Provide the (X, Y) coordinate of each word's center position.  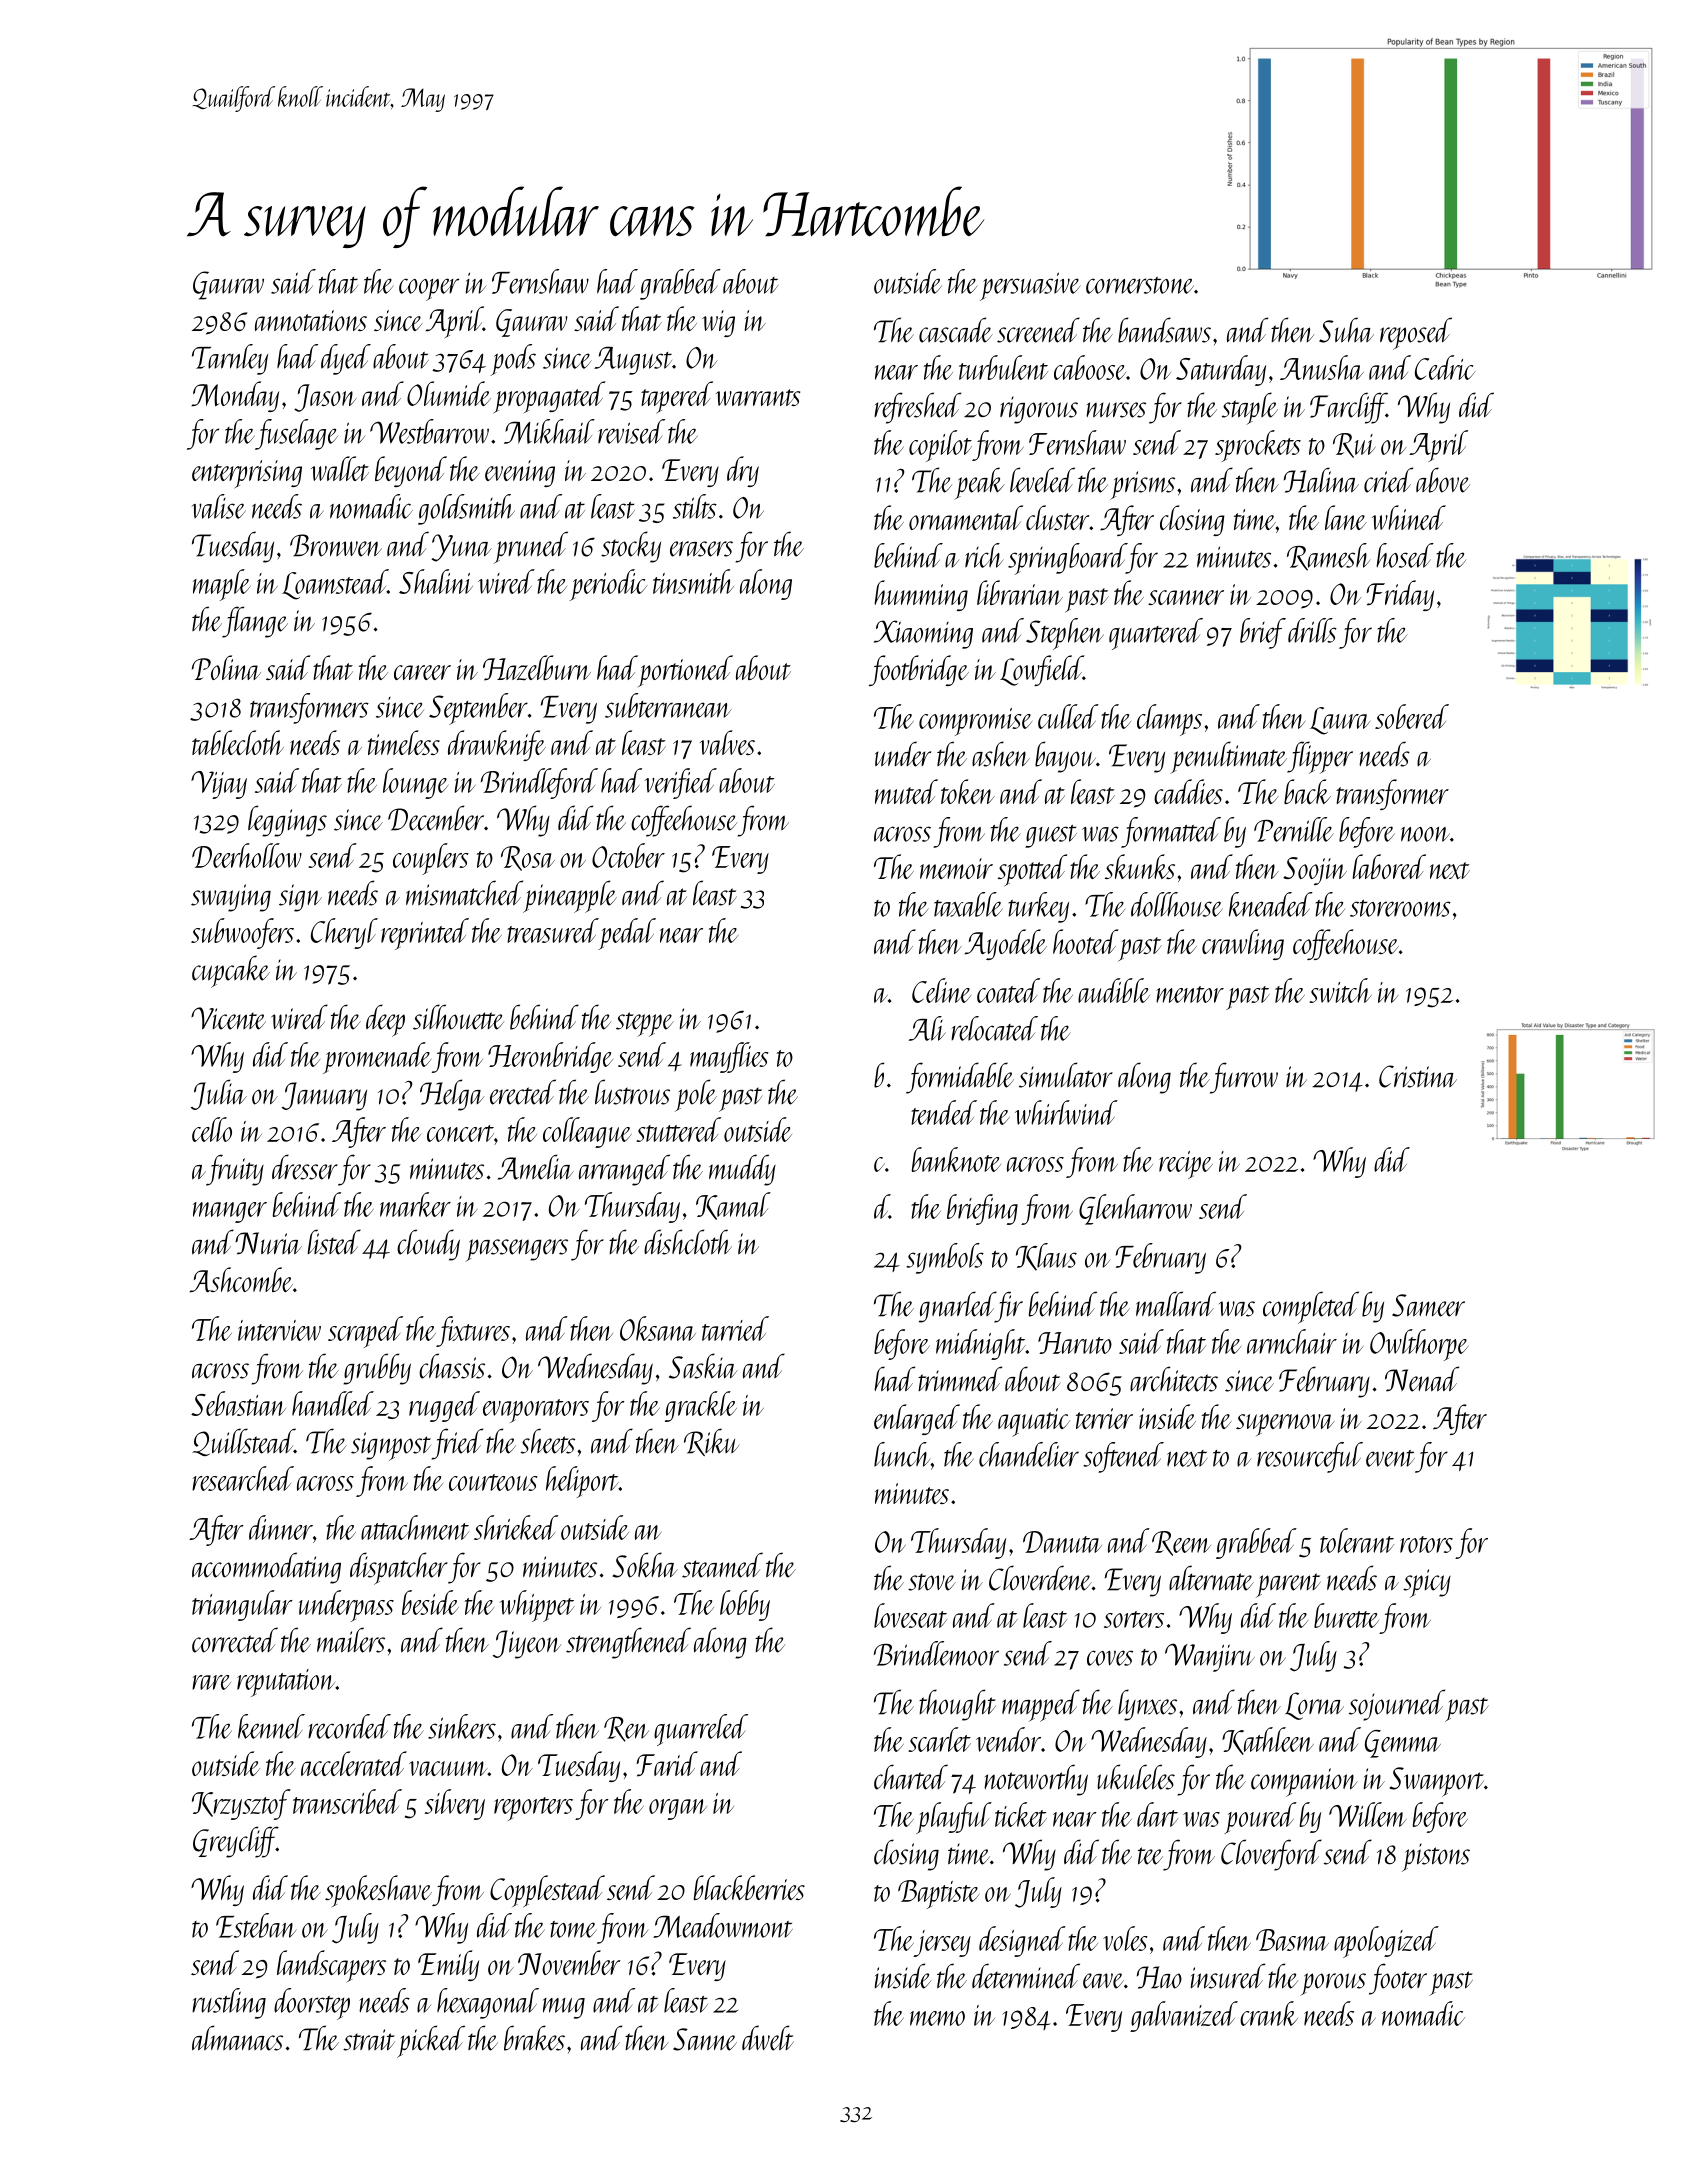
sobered (1412, 716)
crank (1269, 2013)
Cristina (1418, 1076)
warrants (758, 397)
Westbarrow (429, 431)
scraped (365, 1332)
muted (906, 791)
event (1390, 1458)
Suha (1346, 330)
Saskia (703, 1366)
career (422, 672)
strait (369, 2040)
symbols (945, 1258)
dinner (281, 1527)
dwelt (768, 2038)
